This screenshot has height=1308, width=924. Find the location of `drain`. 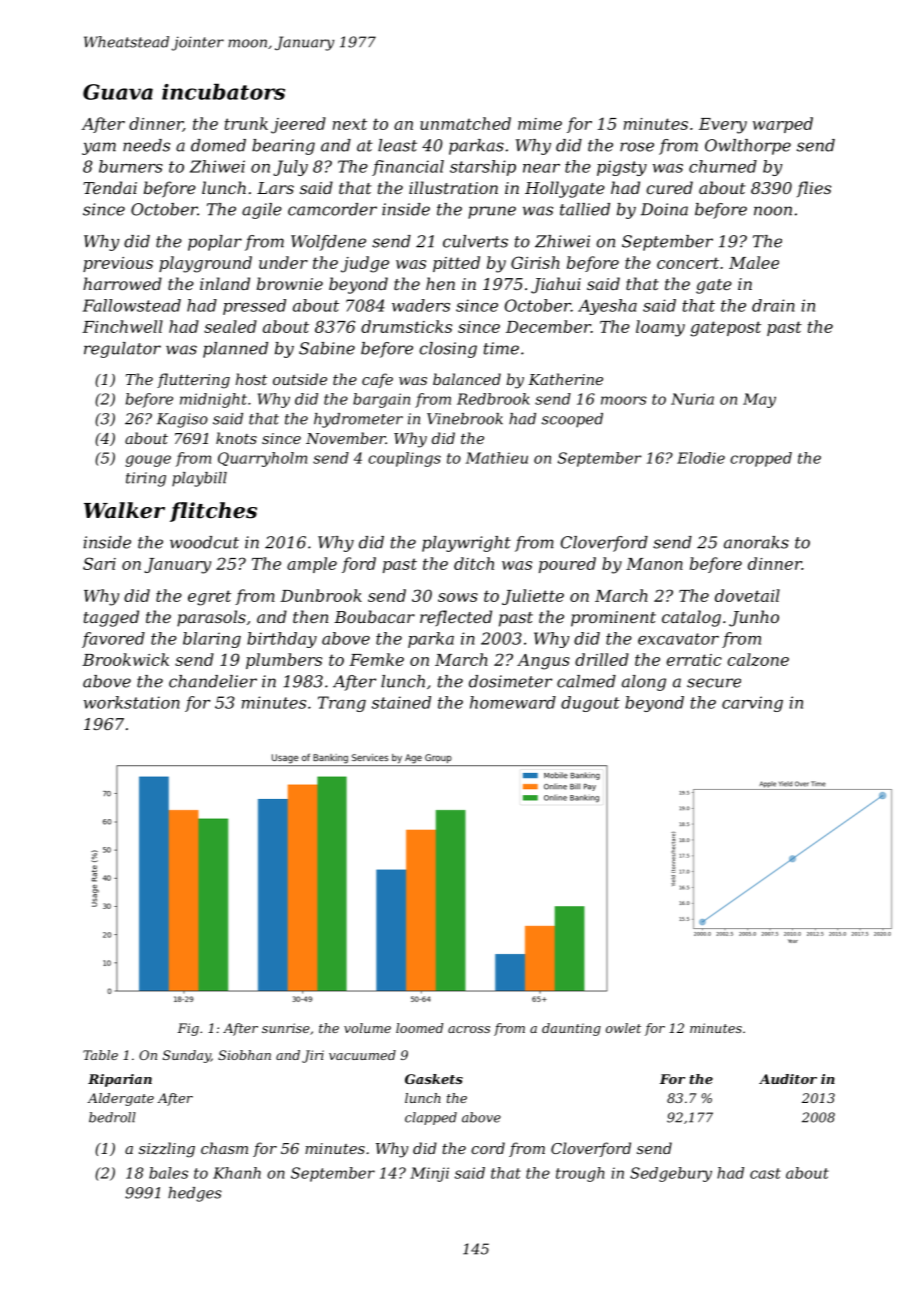

drain is located at coordinates (773, 305).
